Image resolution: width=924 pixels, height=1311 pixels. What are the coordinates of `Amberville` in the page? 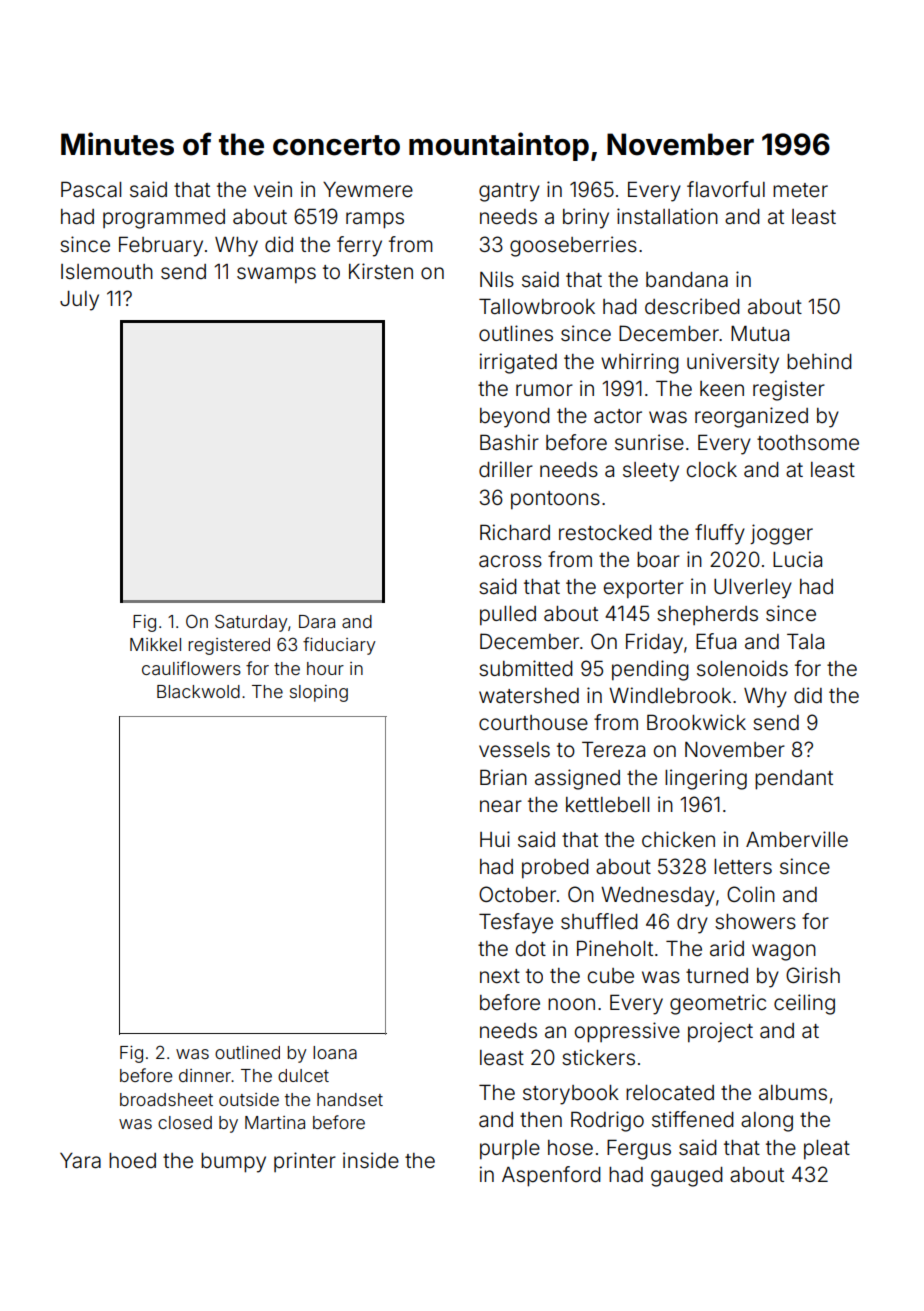 It's located at (797, 839).
